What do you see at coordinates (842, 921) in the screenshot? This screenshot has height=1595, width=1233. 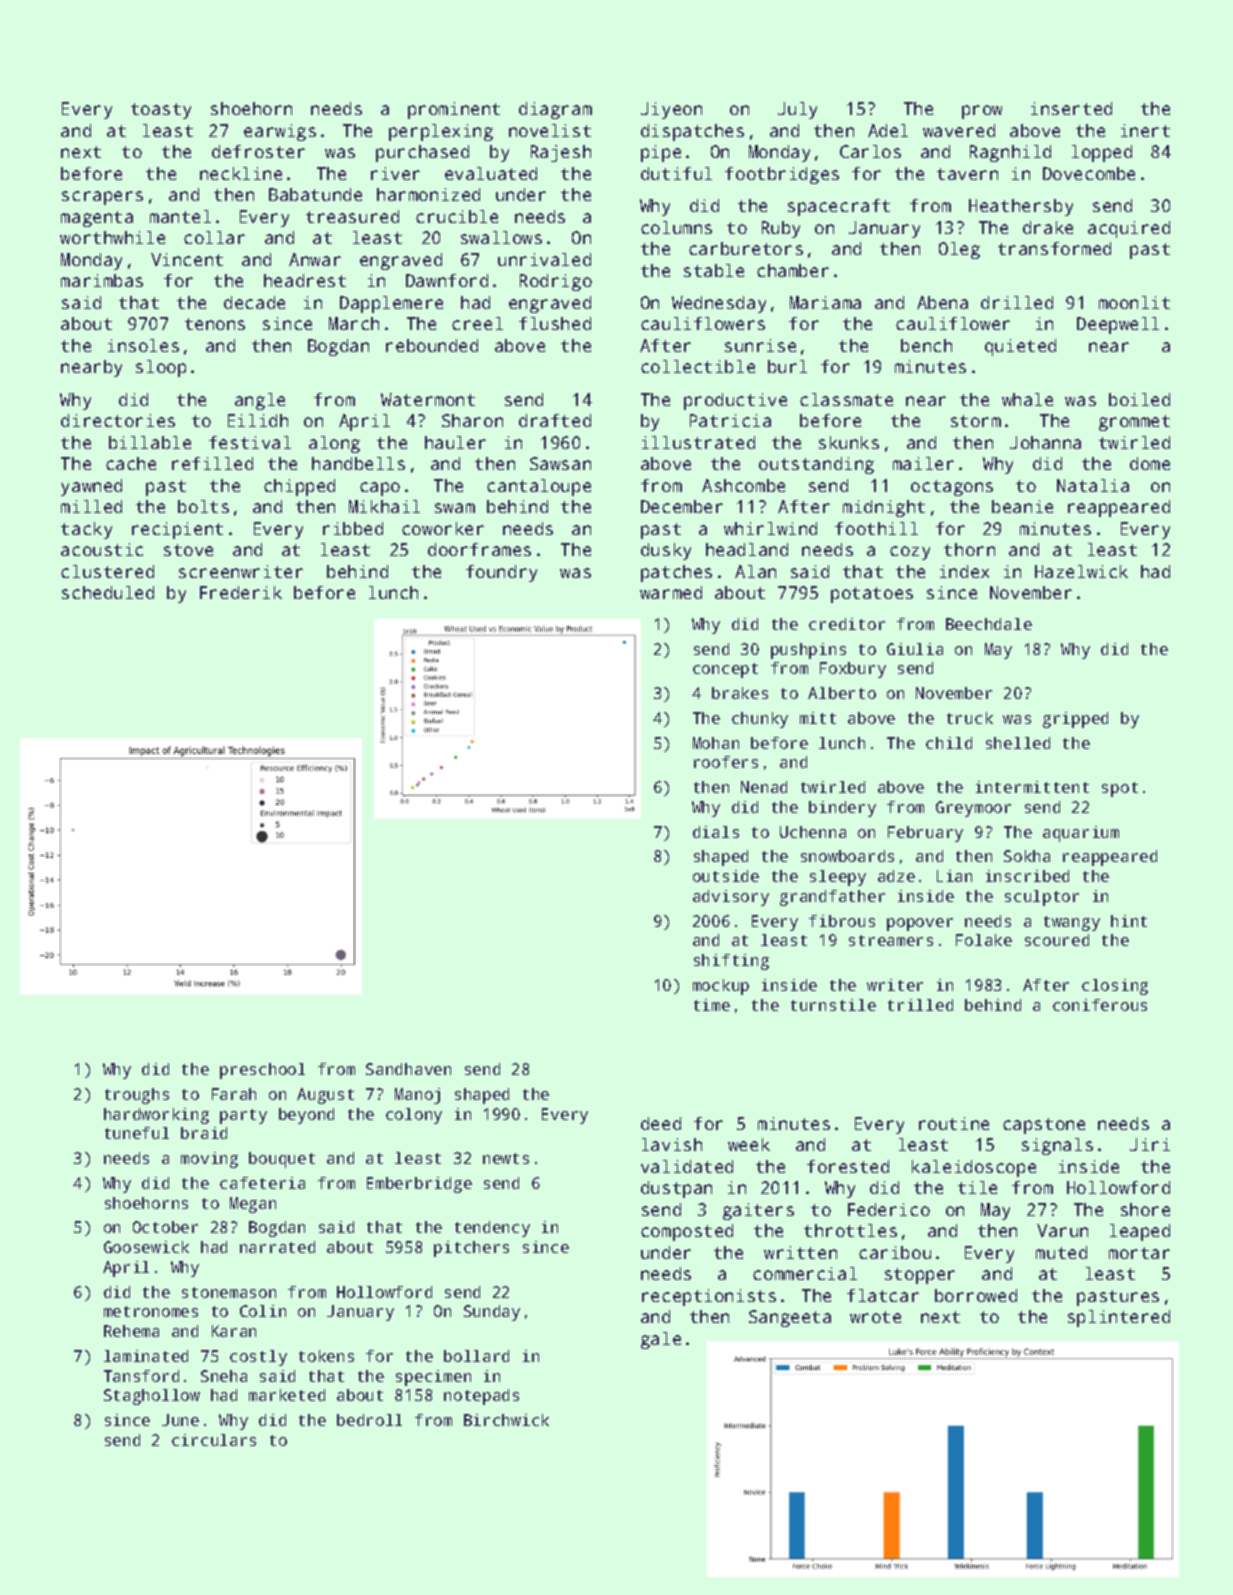 I see `fibrous` at bounding box center [842, 921].
